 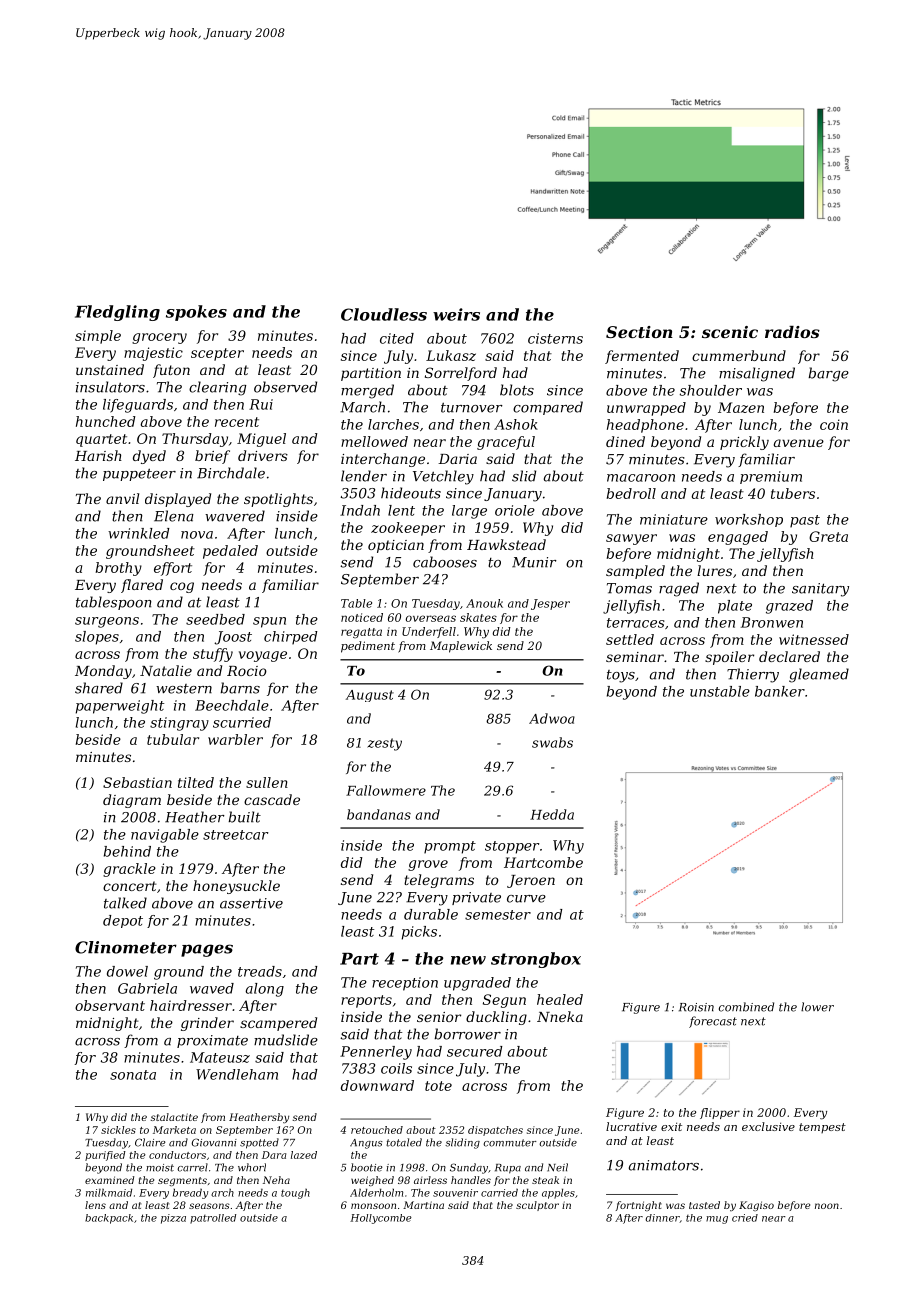 What do you see at coordinates (780, 691) in the screenshot?
I see `banker` at bounding box center [780, 691].
